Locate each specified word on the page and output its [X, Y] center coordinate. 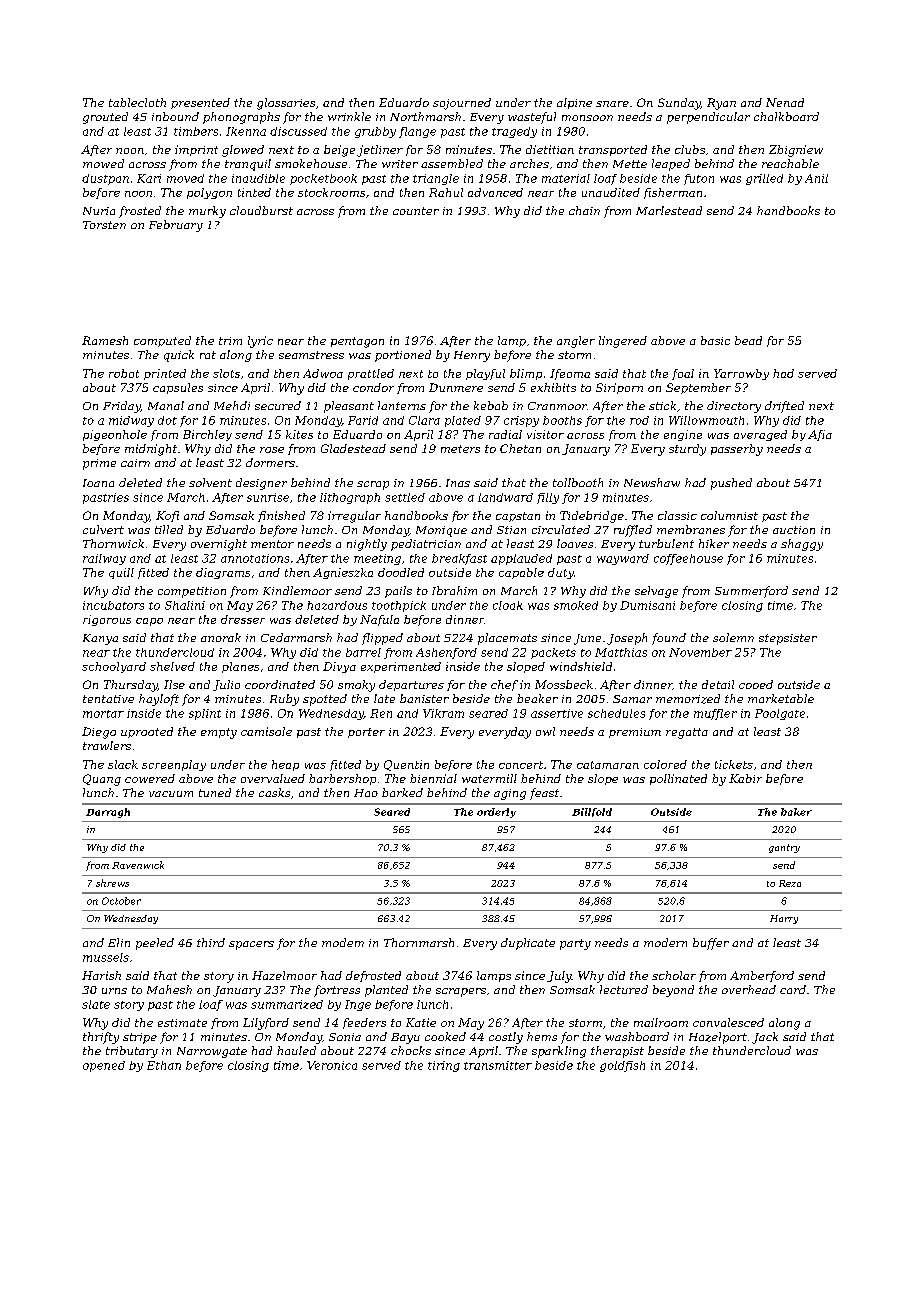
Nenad [785, 102]
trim [230, 341]
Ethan [164, 1065]
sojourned [462, 104]
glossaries [286, 104]
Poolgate [780, 714]
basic [715, 340]
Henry [472, 356]
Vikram [443, 713]
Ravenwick [138, 865]
